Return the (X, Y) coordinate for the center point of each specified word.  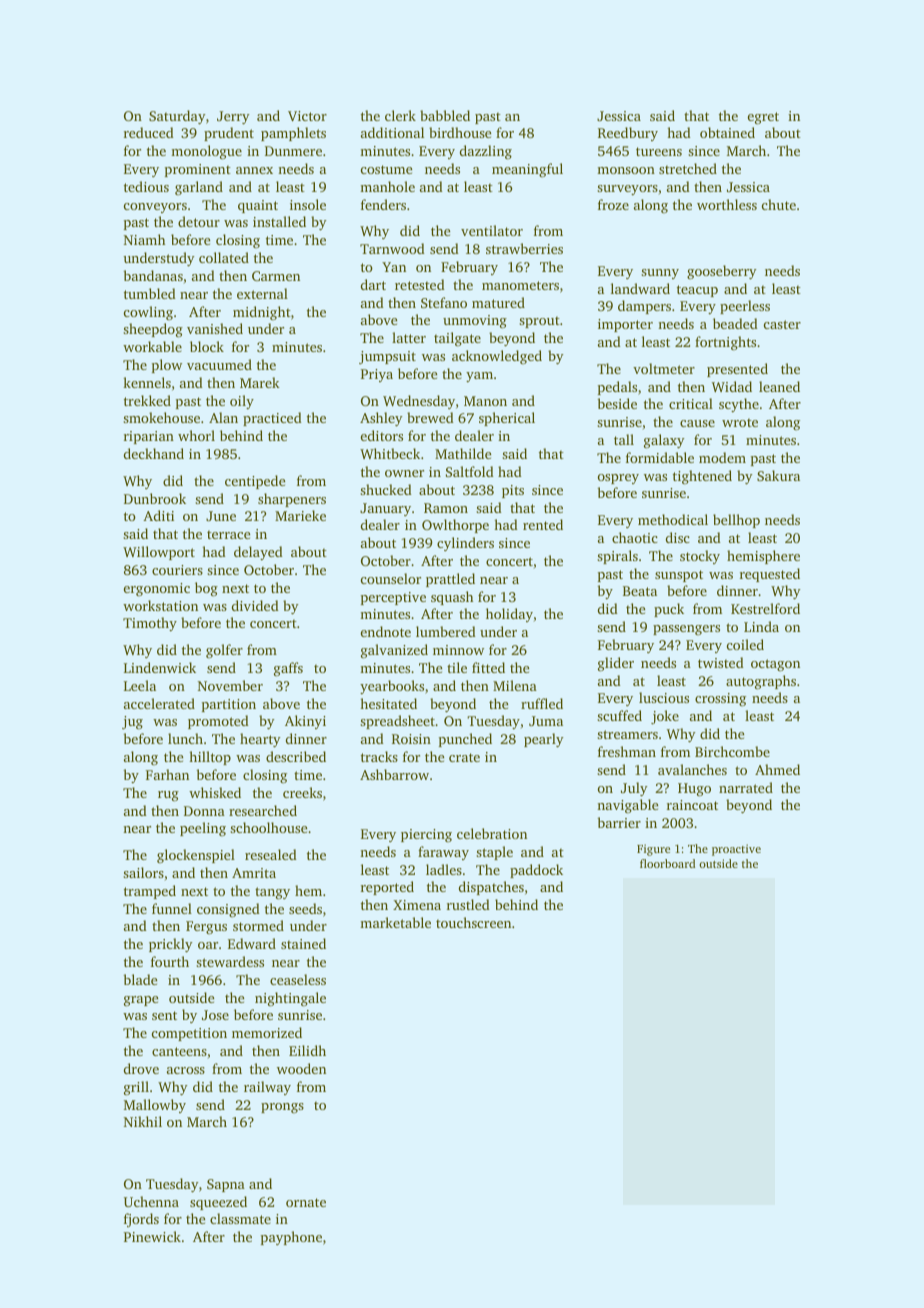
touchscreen (473, 922)
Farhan (167, 774)
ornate (306, 1202)
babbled (445, 115)
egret (763, 118)
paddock (536, 871)
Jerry (233, 117)
